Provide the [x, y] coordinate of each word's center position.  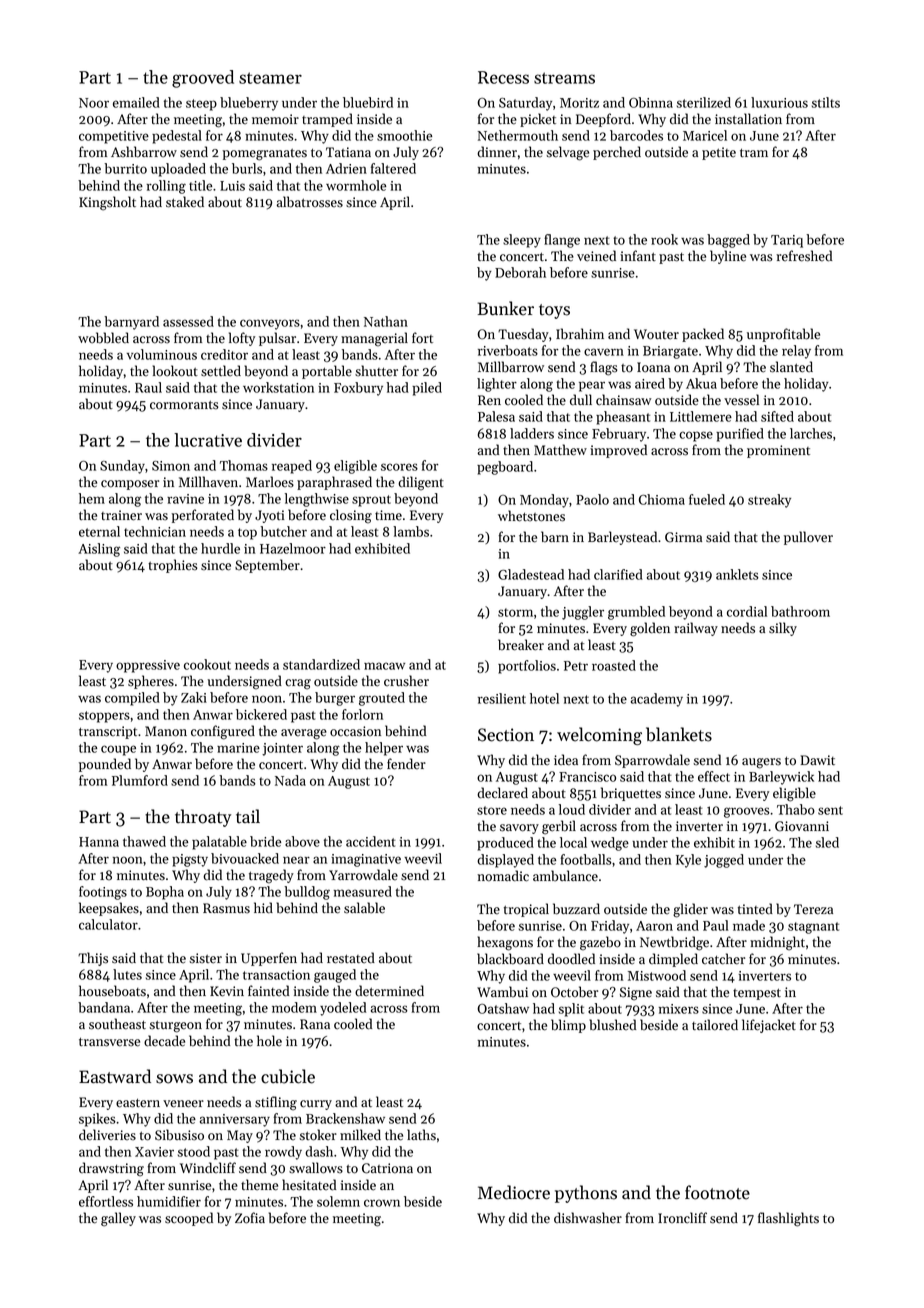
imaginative [366, 860]
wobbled [103, 338]
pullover [808, 538]
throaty [203, 818]
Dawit [818, 760]
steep [201, 105]
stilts [826, 102]
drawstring [111, 1169]
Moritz [579, 103]
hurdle [220, 548]
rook [664, 239]
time [388, 515]
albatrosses [310, 202]
